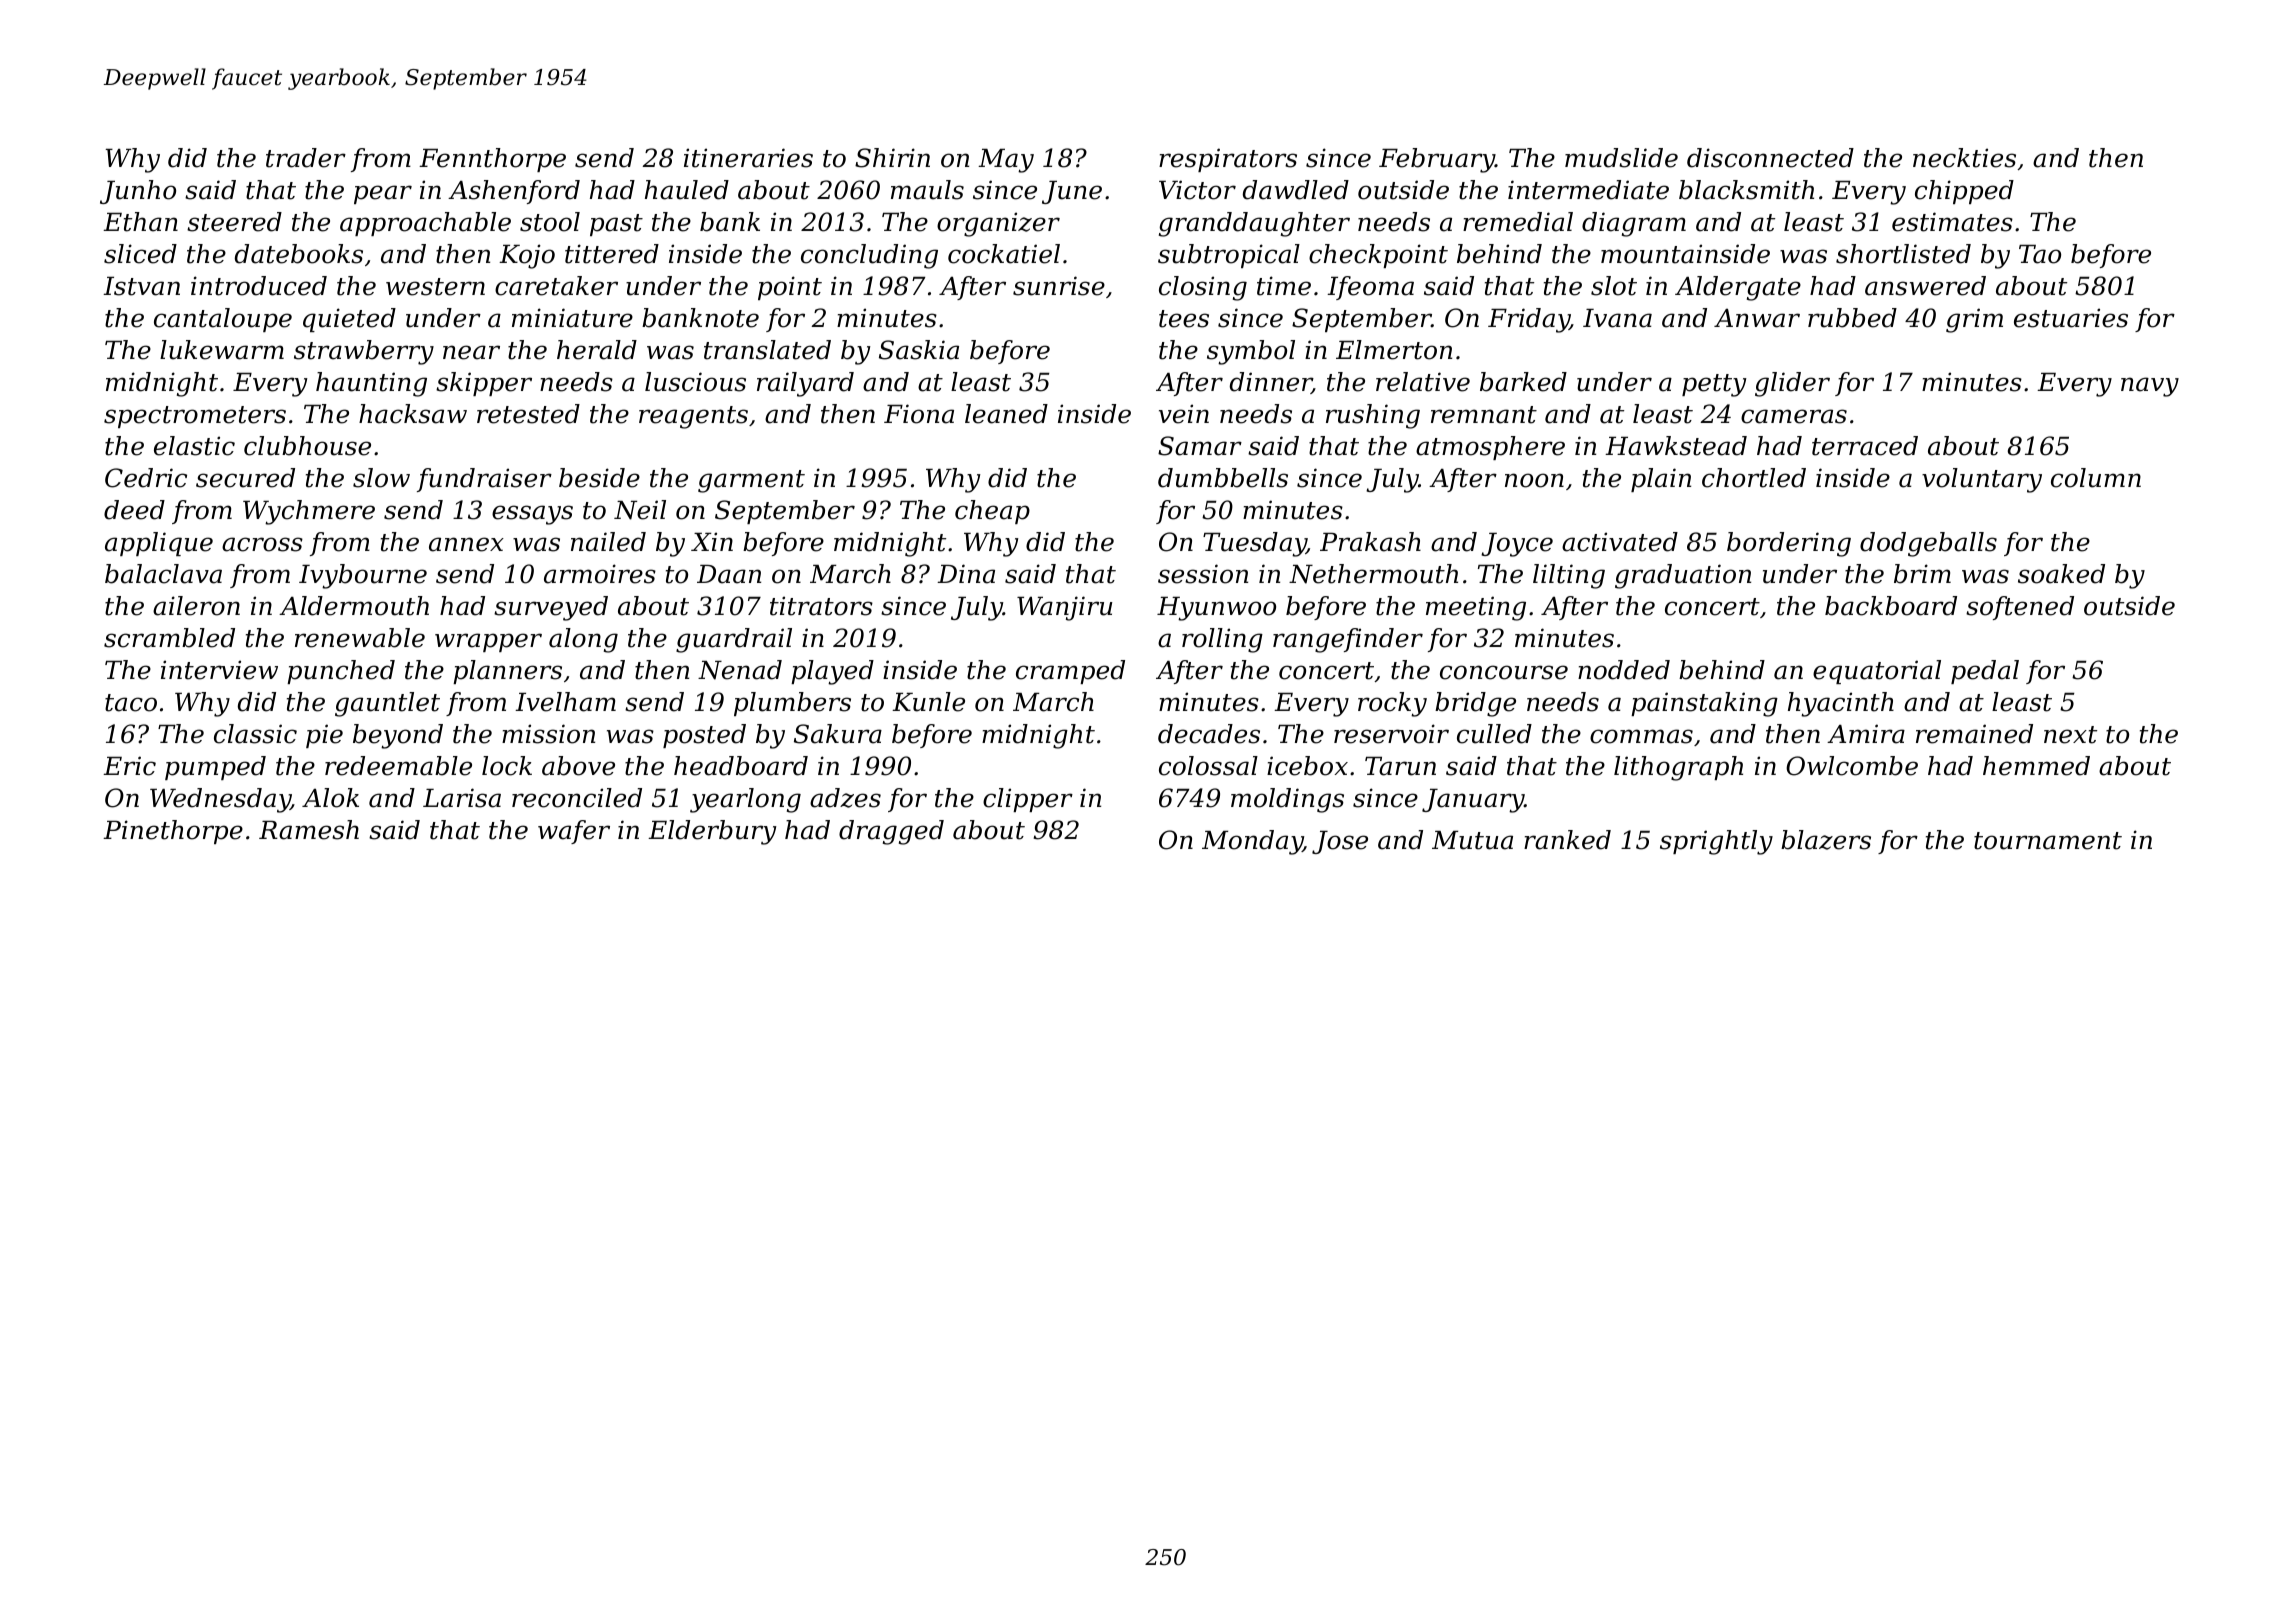  What do you see at coordinates (173, 832) in the image?
I see `Pinethorpe` at bounding box center [173, 832].
